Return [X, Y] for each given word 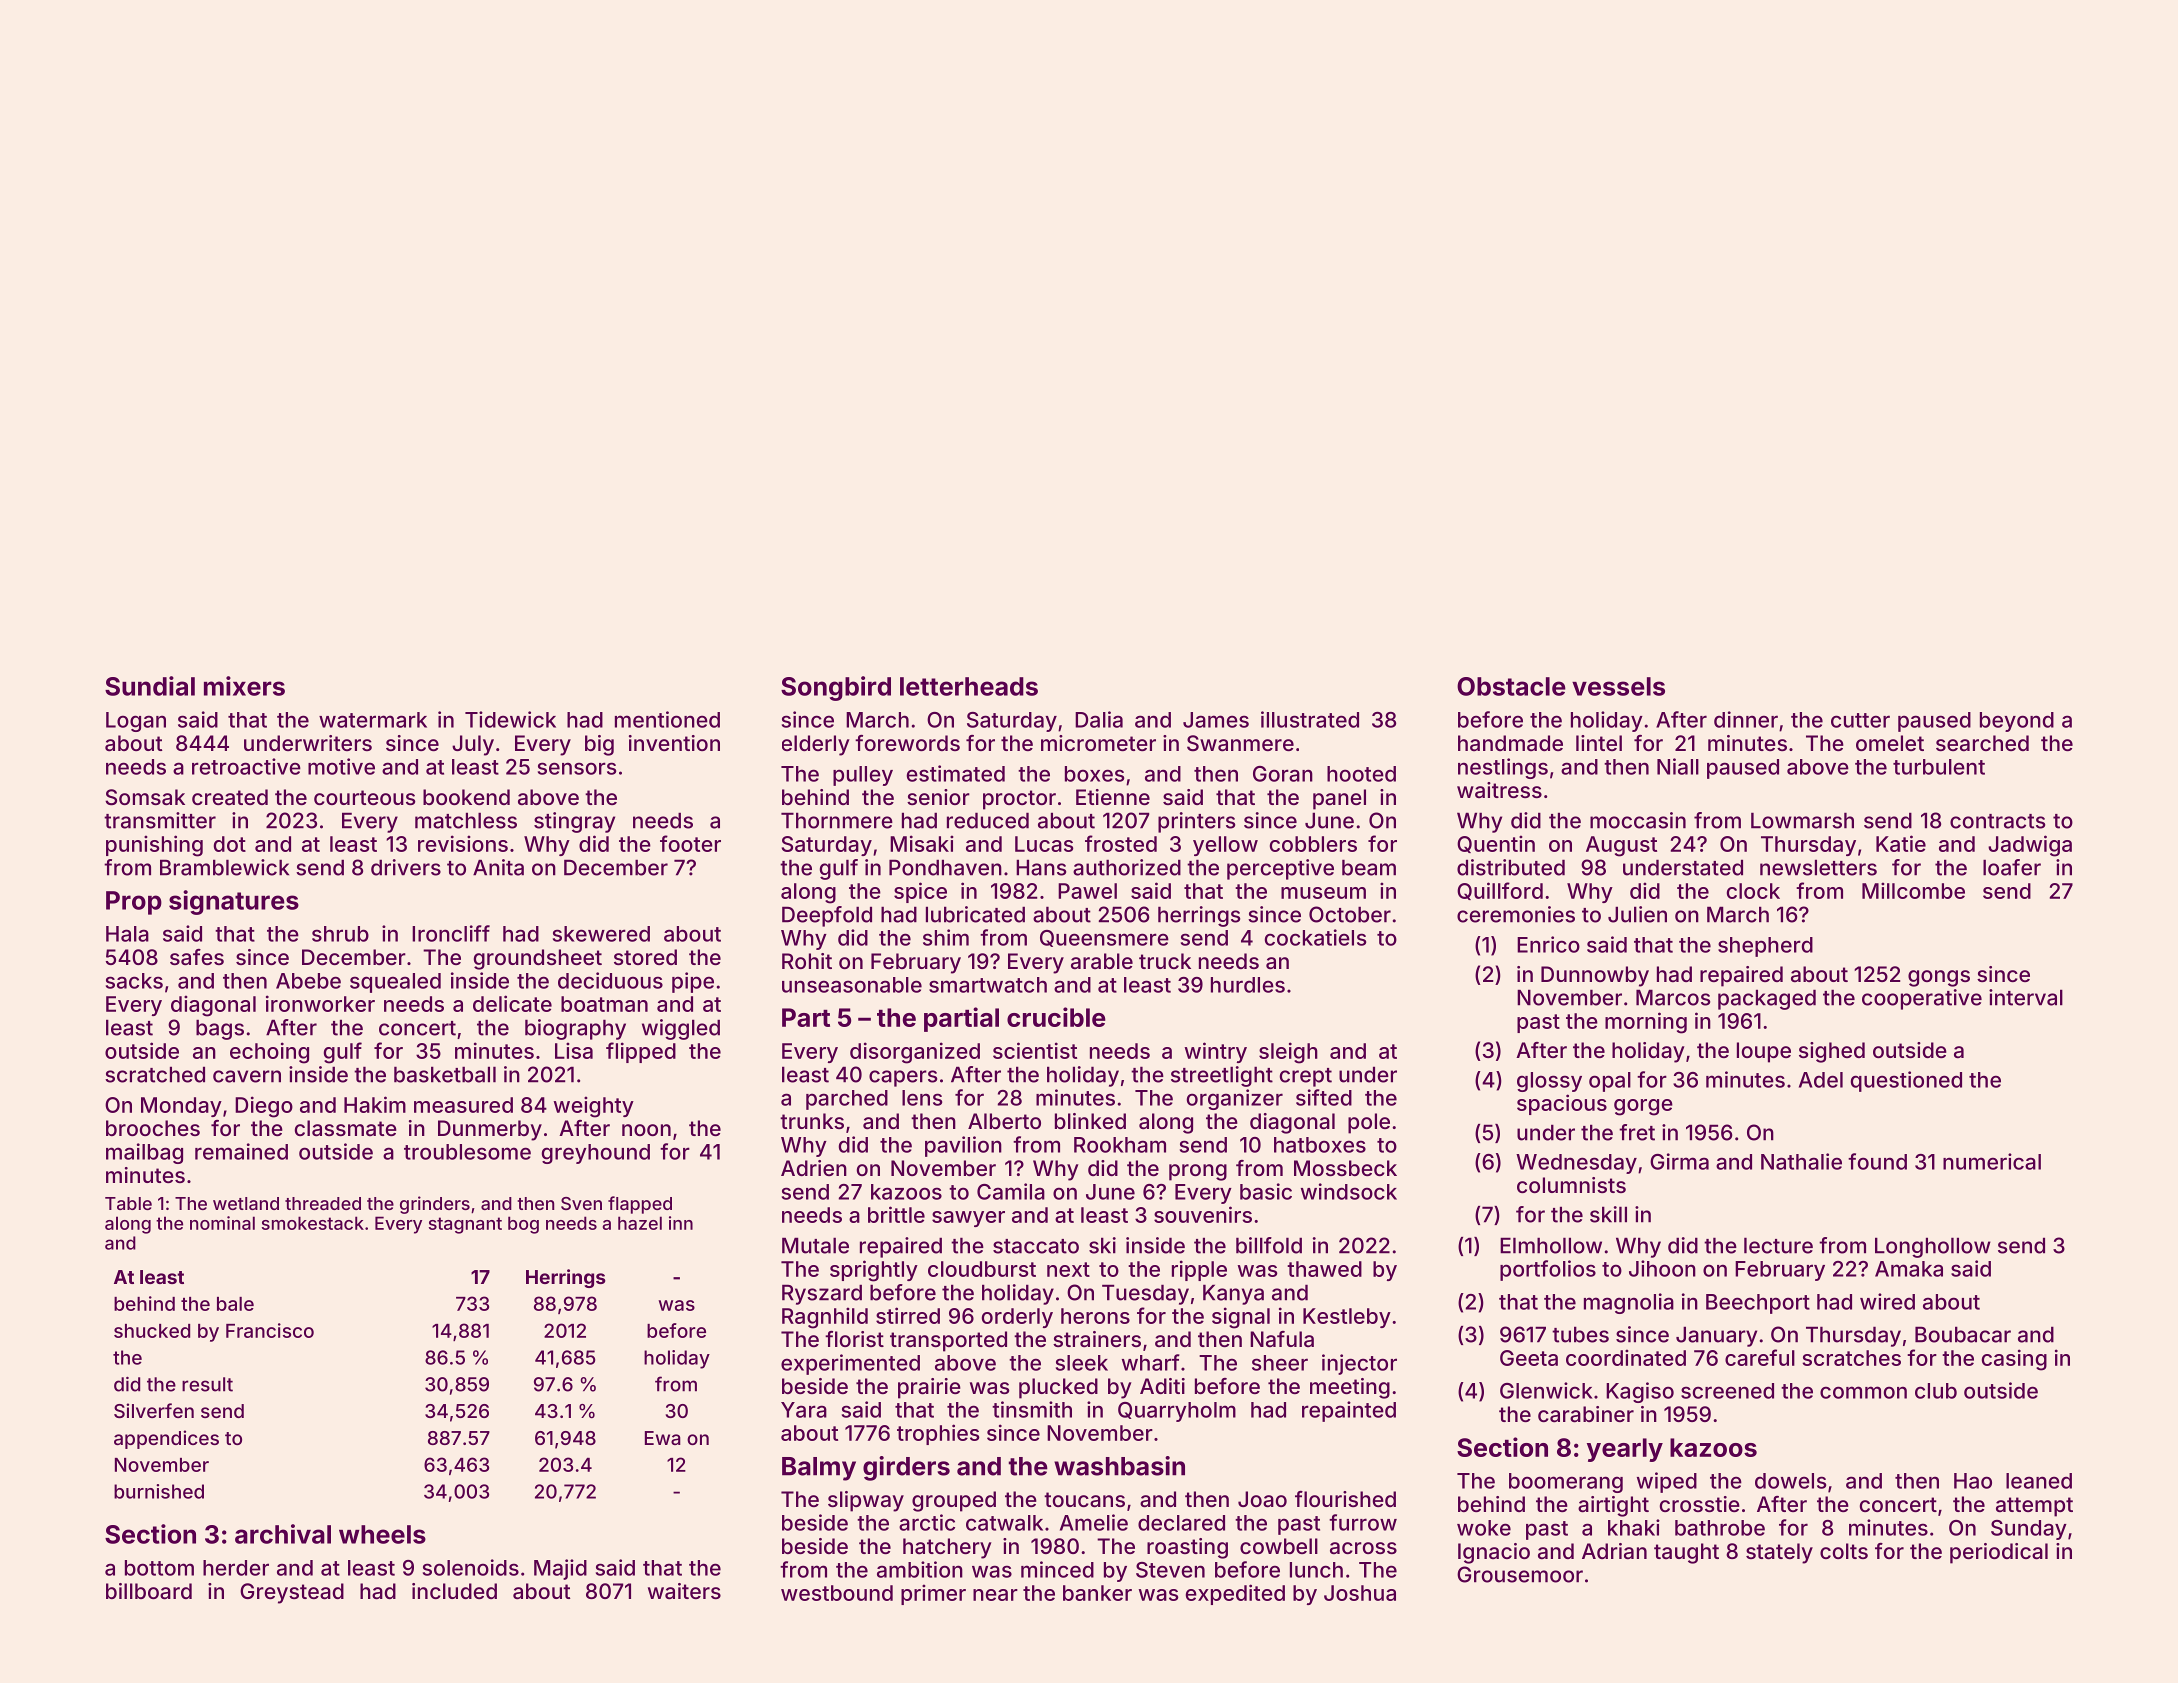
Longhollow [1933, 1248]
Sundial [150, 686]
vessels [1618, 686]
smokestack [313, 1223]
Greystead [292, 1593]
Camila [1011, 1191]
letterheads [969, 686]
